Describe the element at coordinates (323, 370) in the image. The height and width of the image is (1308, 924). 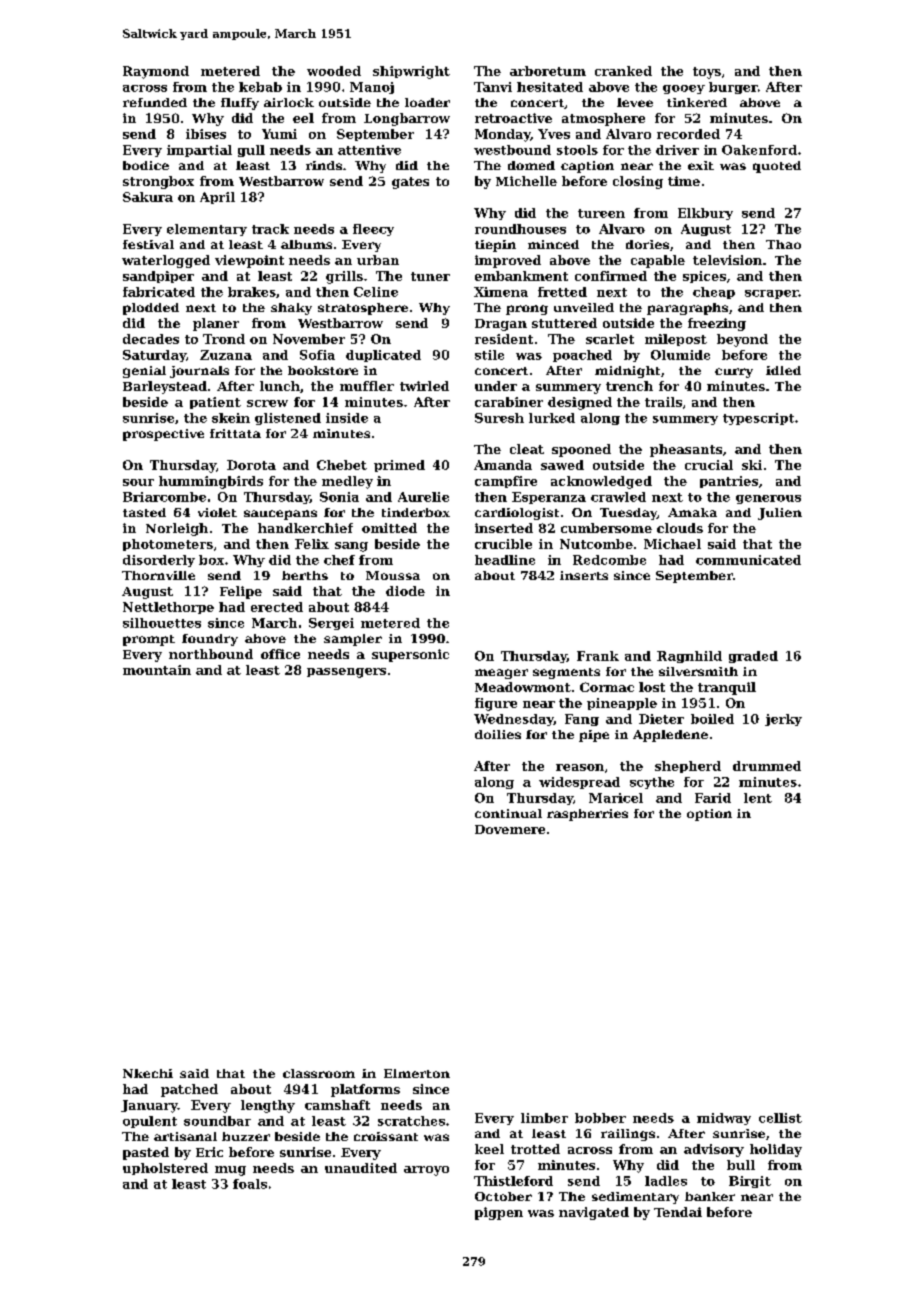
I see `bookstore` at that location.
